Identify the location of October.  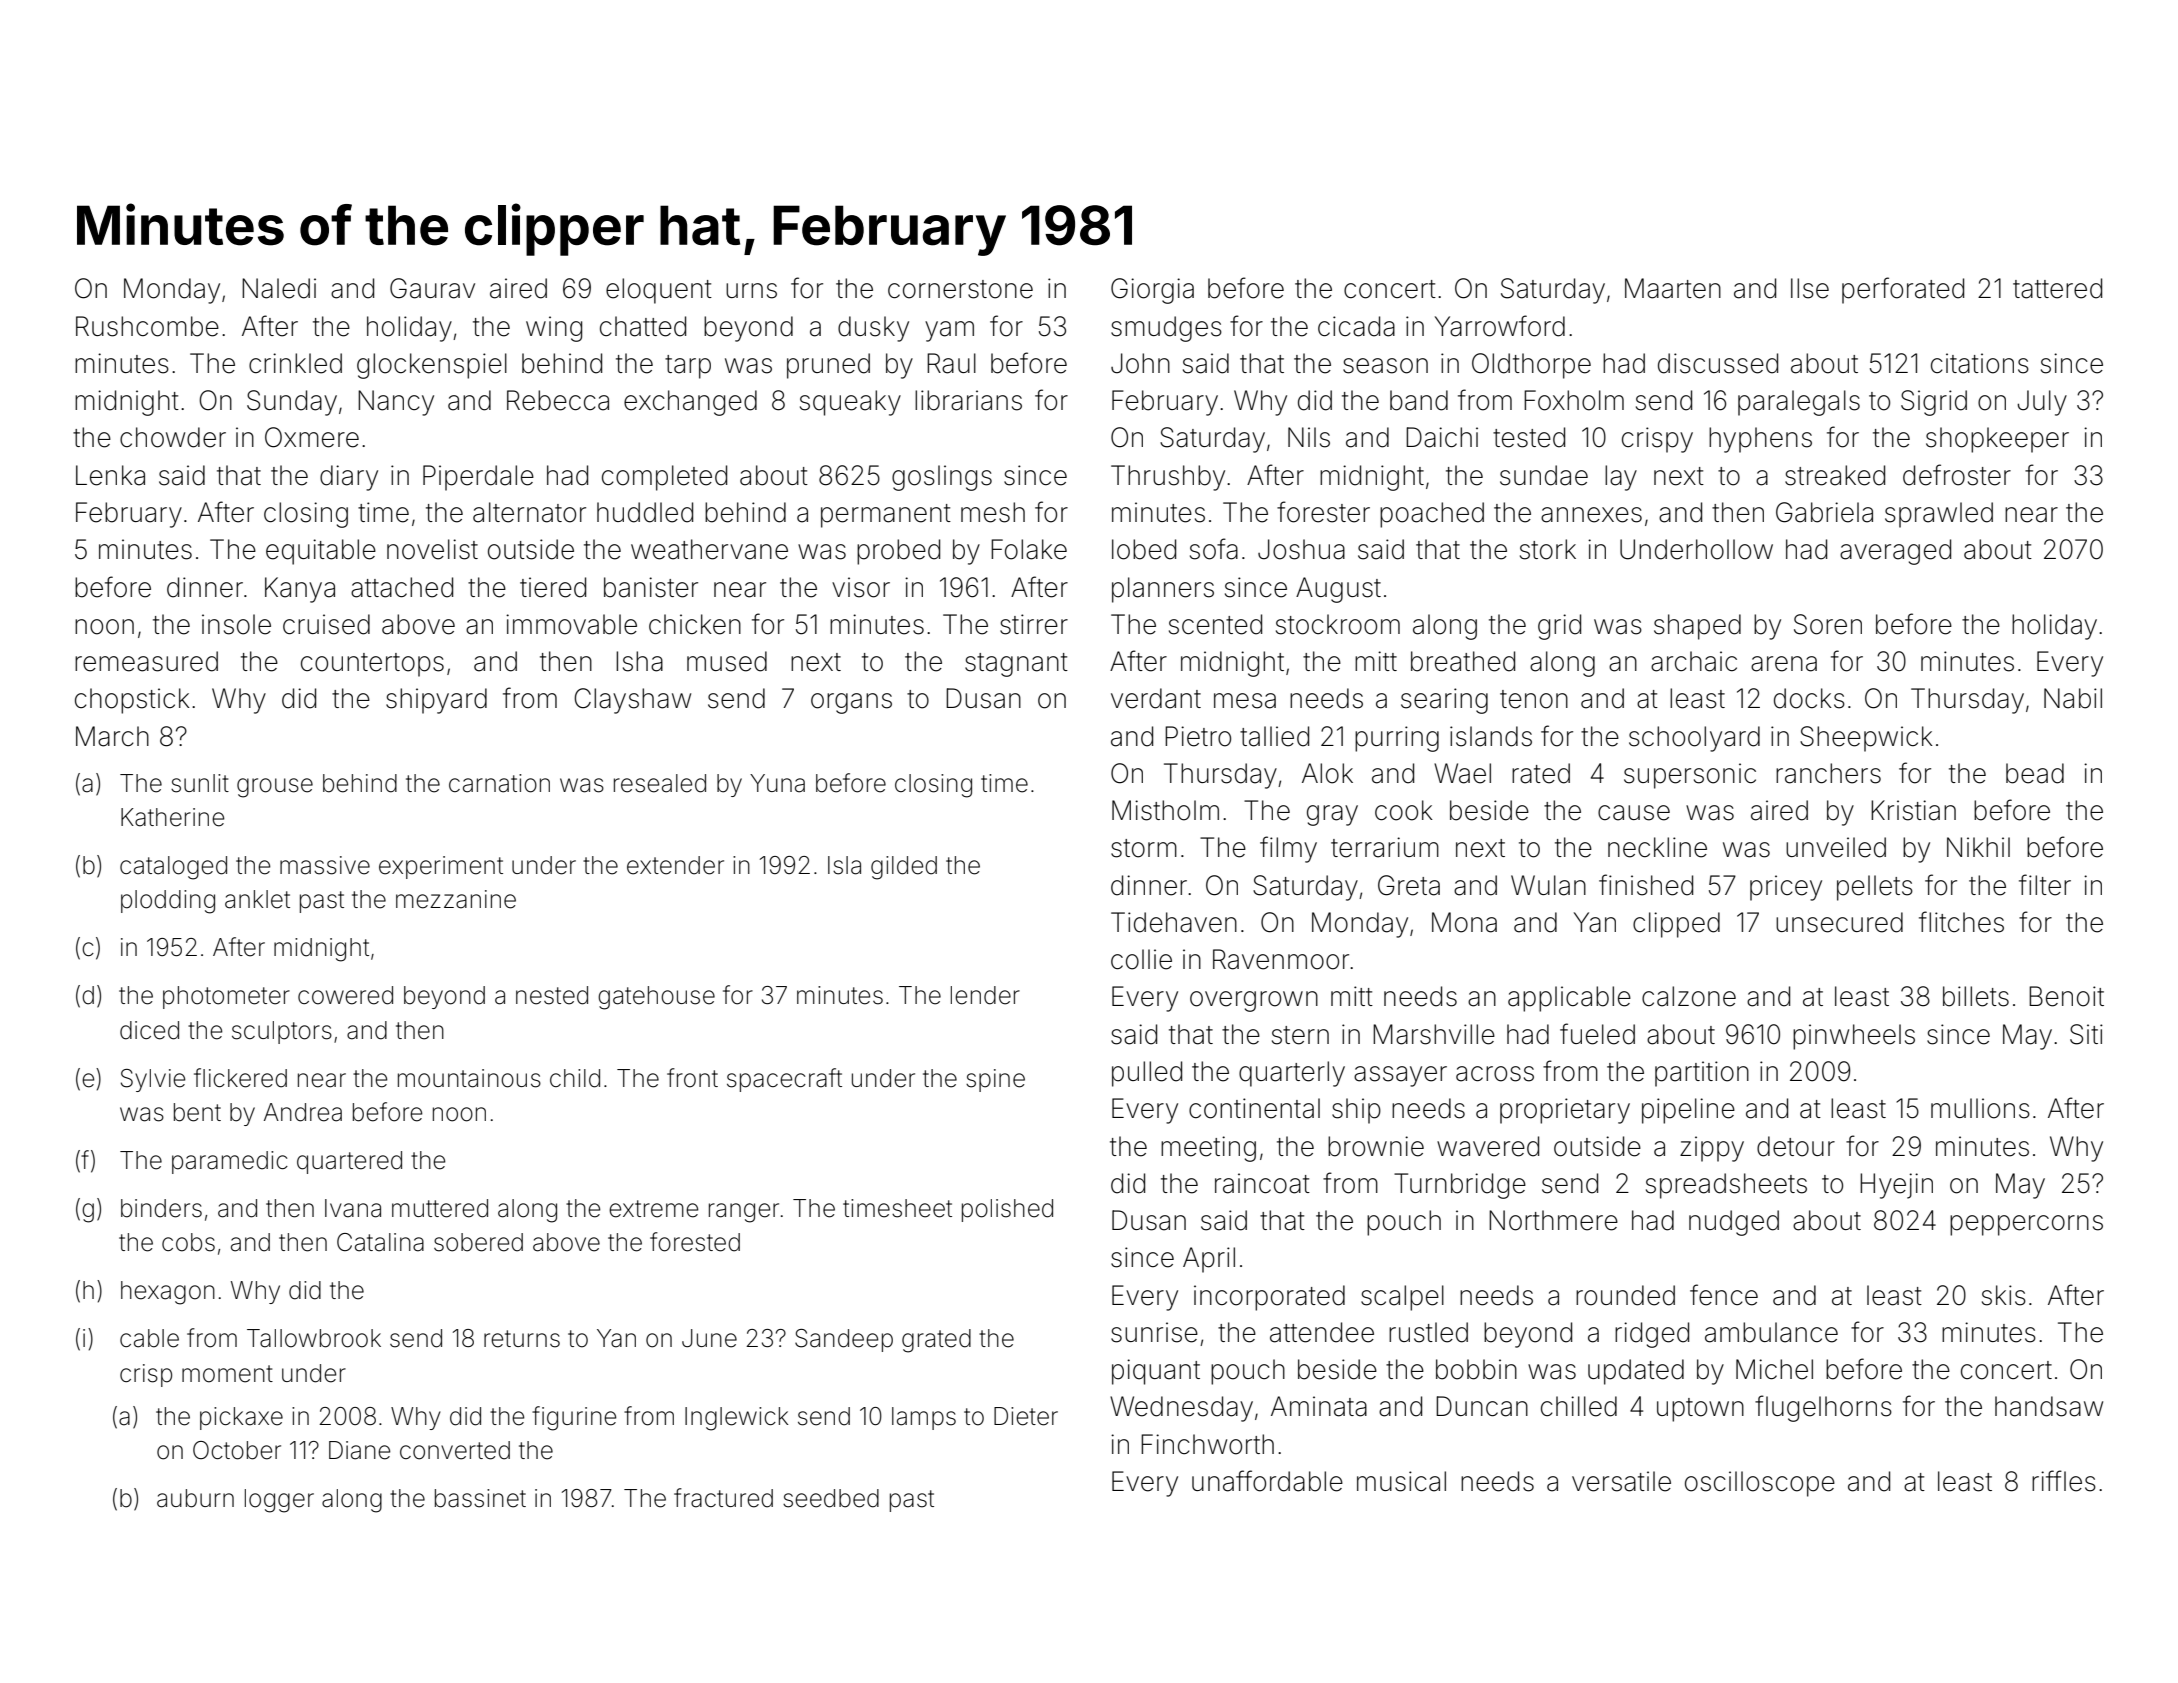
(237, 1450).
